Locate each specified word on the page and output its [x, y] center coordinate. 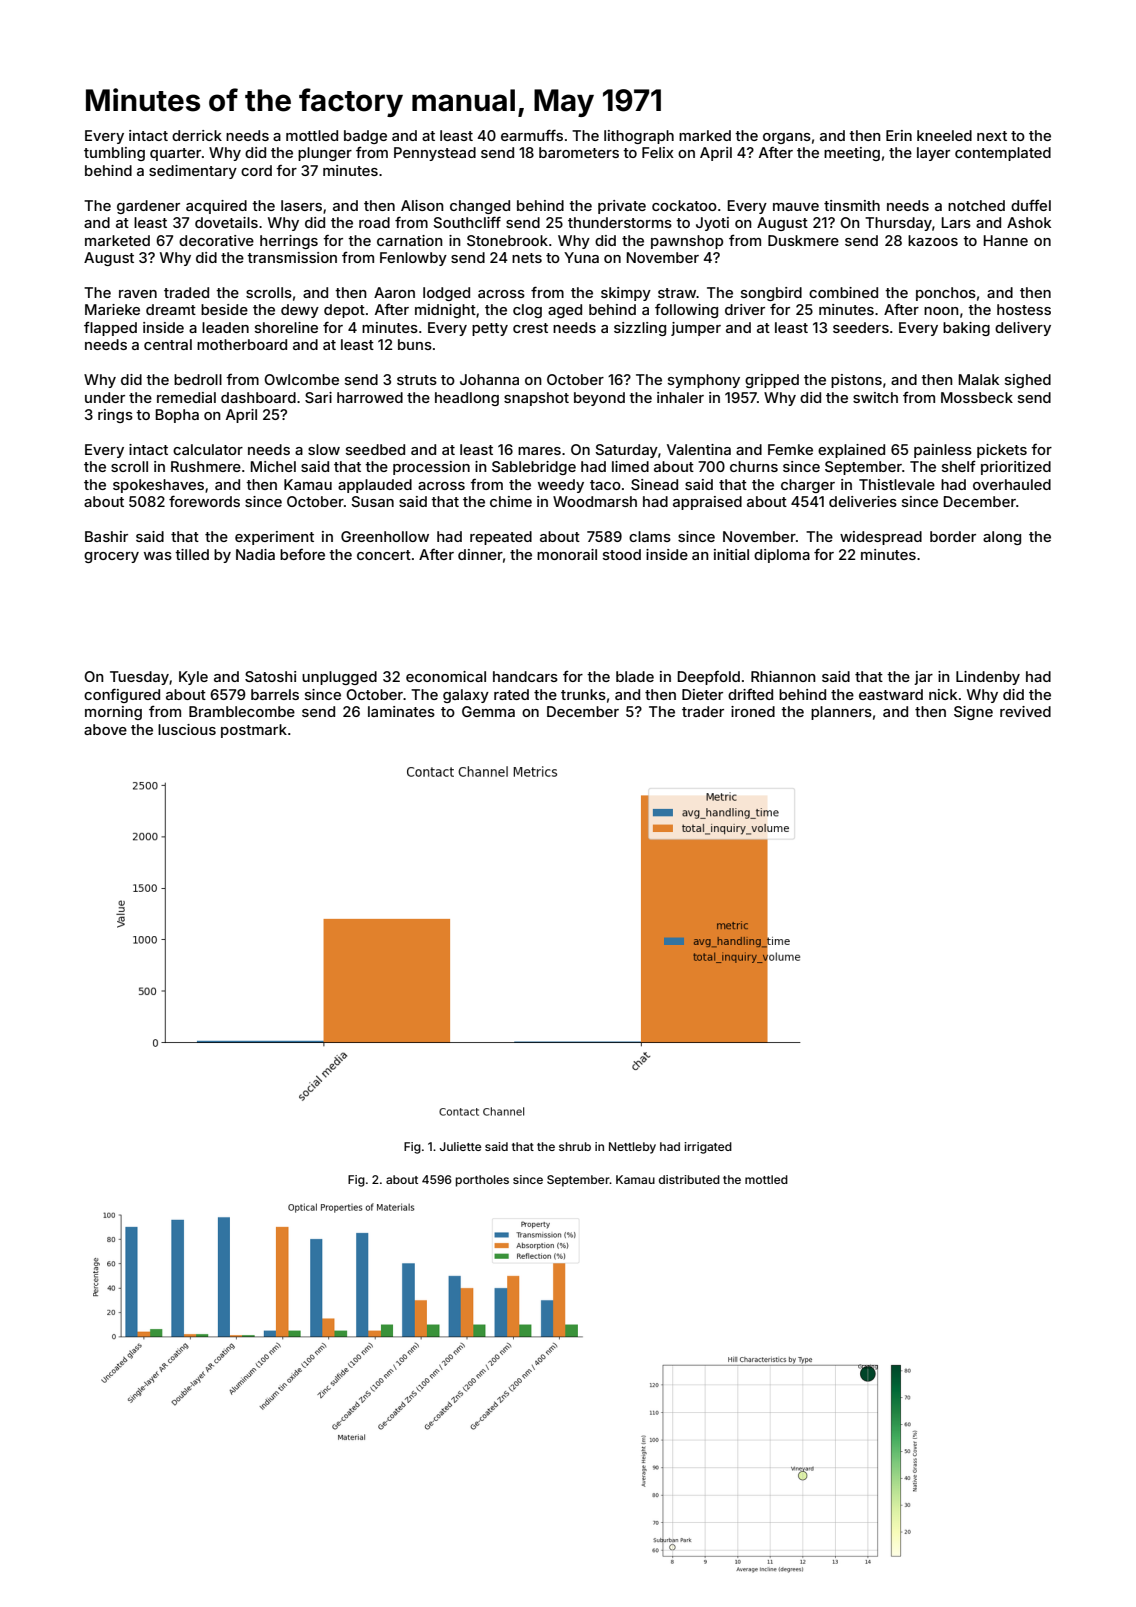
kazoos [933, 240]
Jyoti [712, 224]
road [374, 222]
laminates [401, 711]
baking [966, 329]
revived [1025, 711]
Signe [973, 713]
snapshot [536, 399]
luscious [187, 729]
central [168, 344]
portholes [482, 1181]
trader [703, 711]
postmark [254, 731]
